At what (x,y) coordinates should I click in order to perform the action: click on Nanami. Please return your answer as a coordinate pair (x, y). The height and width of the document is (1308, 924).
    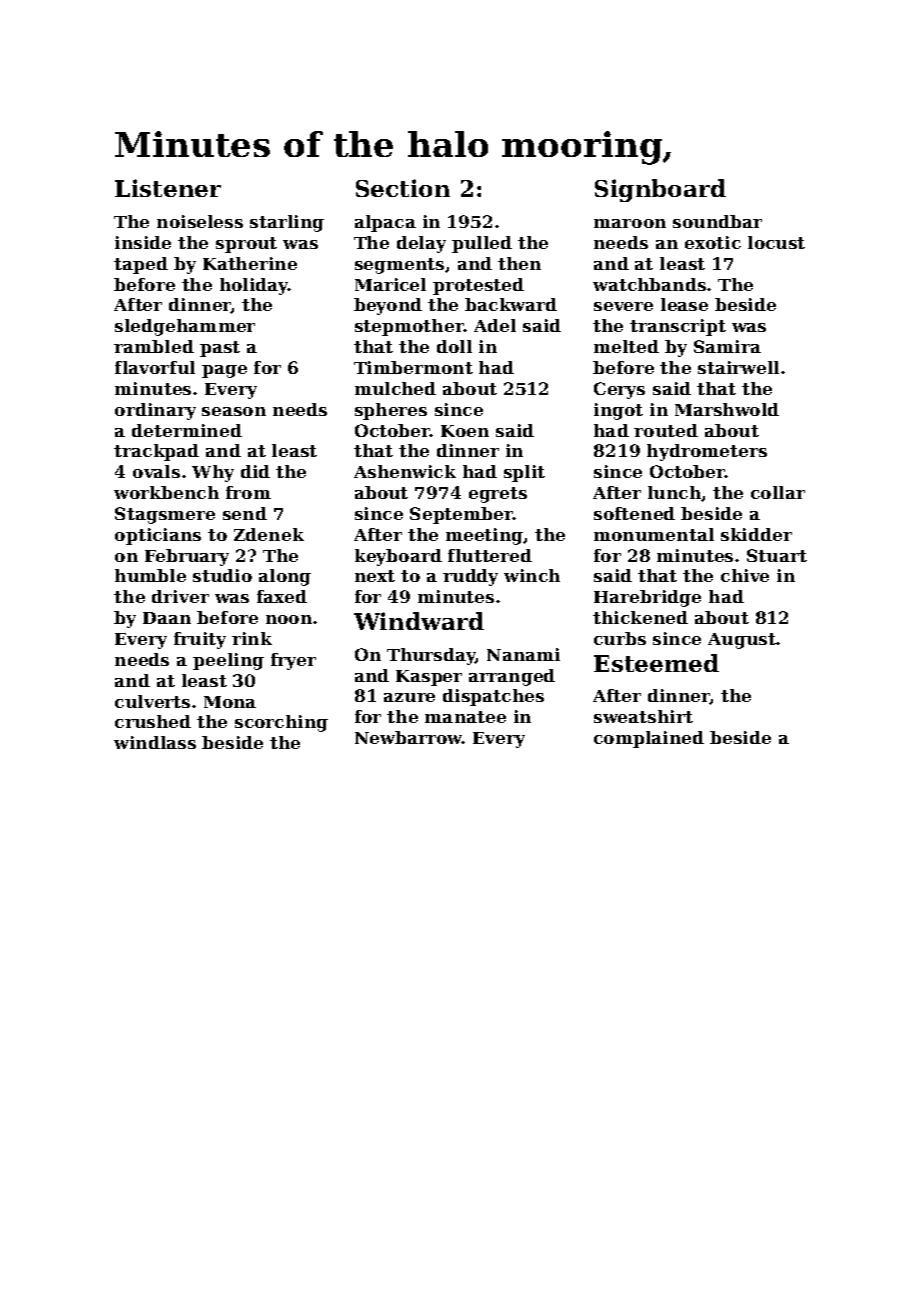
    Looking at the image, I should click on (523, 654).
